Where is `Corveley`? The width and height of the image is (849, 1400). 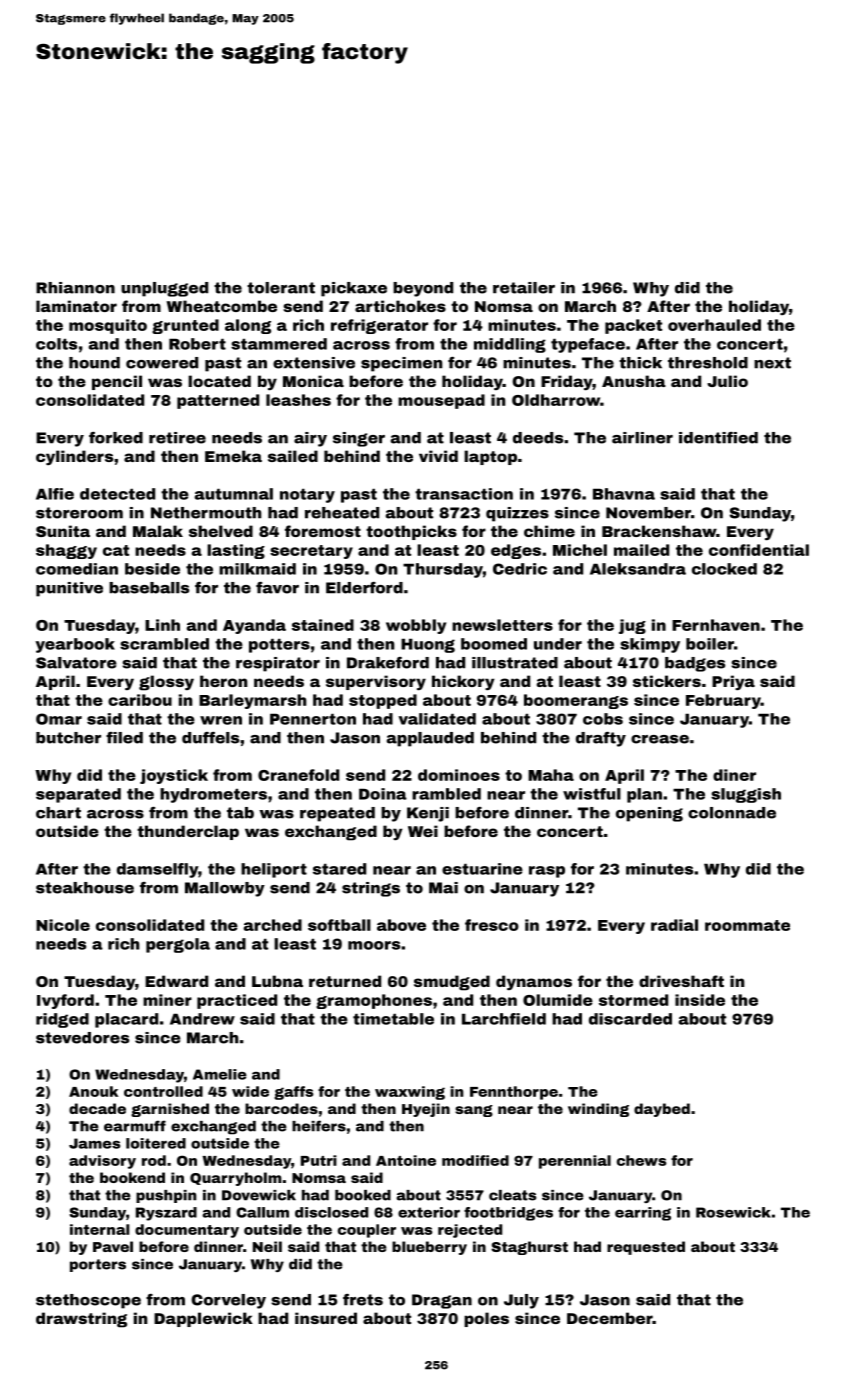 Corveley is located at coordinates (228, 1301).
